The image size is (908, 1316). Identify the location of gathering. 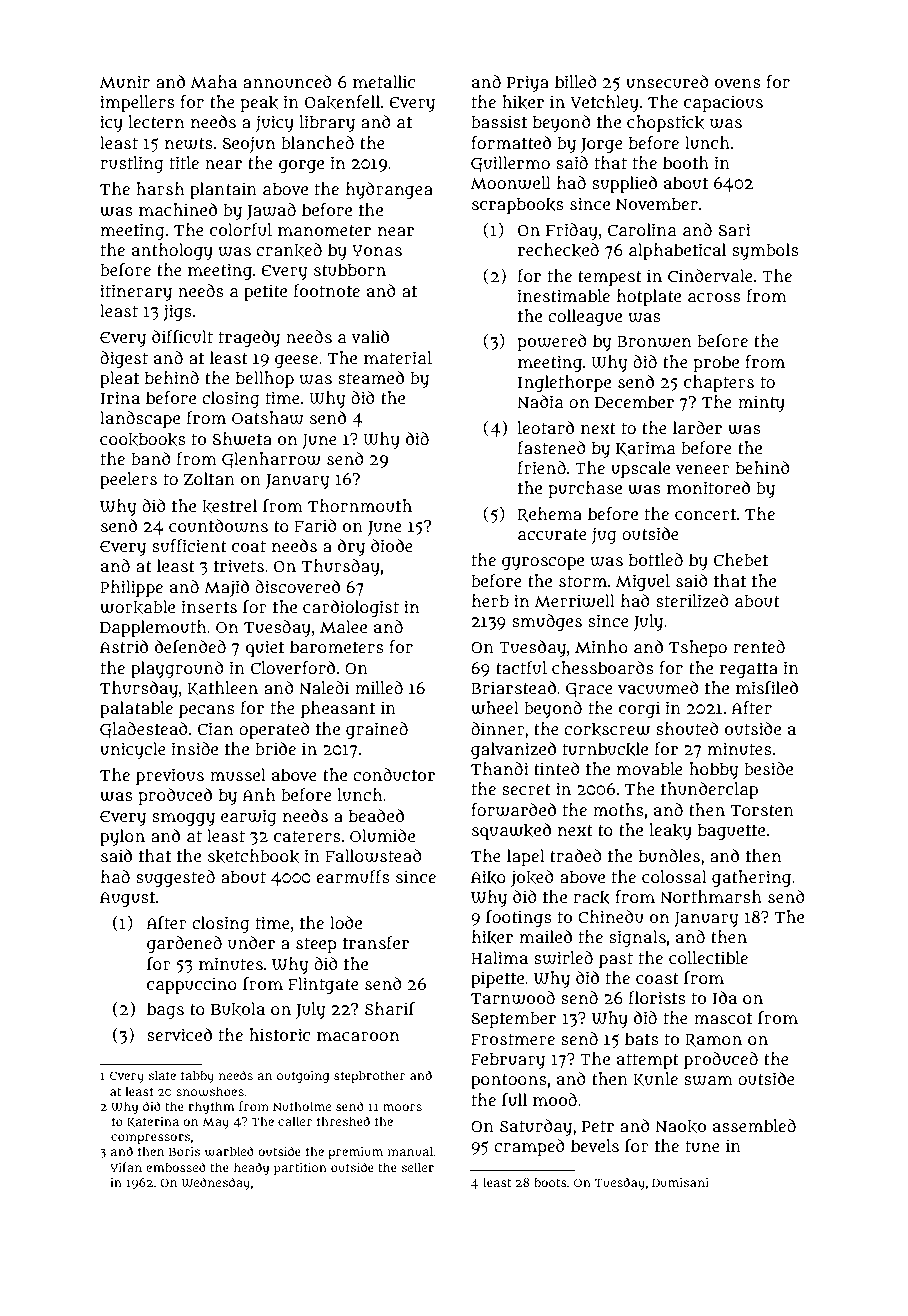
(751, 878).
